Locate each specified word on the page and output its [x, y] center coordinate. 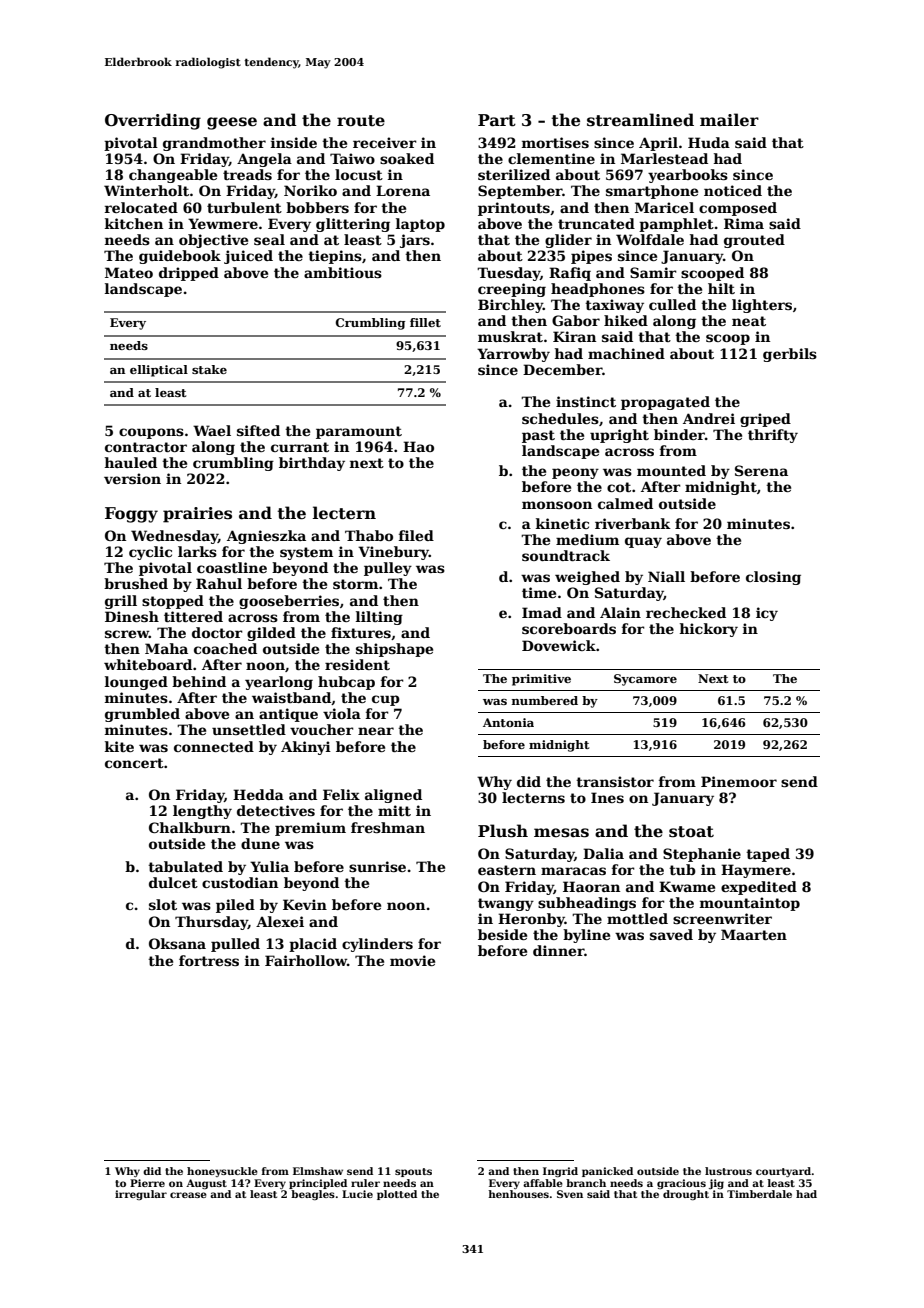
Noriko [310, 190]
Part [497, 120]
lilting [379, 618]
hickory [709, 630]
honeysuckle [222, 1172]
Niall [666, 576]
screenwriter [722, 918]
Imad [542, 612]
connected [214, 746]
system [306, 553]
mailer [729, 120]
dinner [558, 950]
